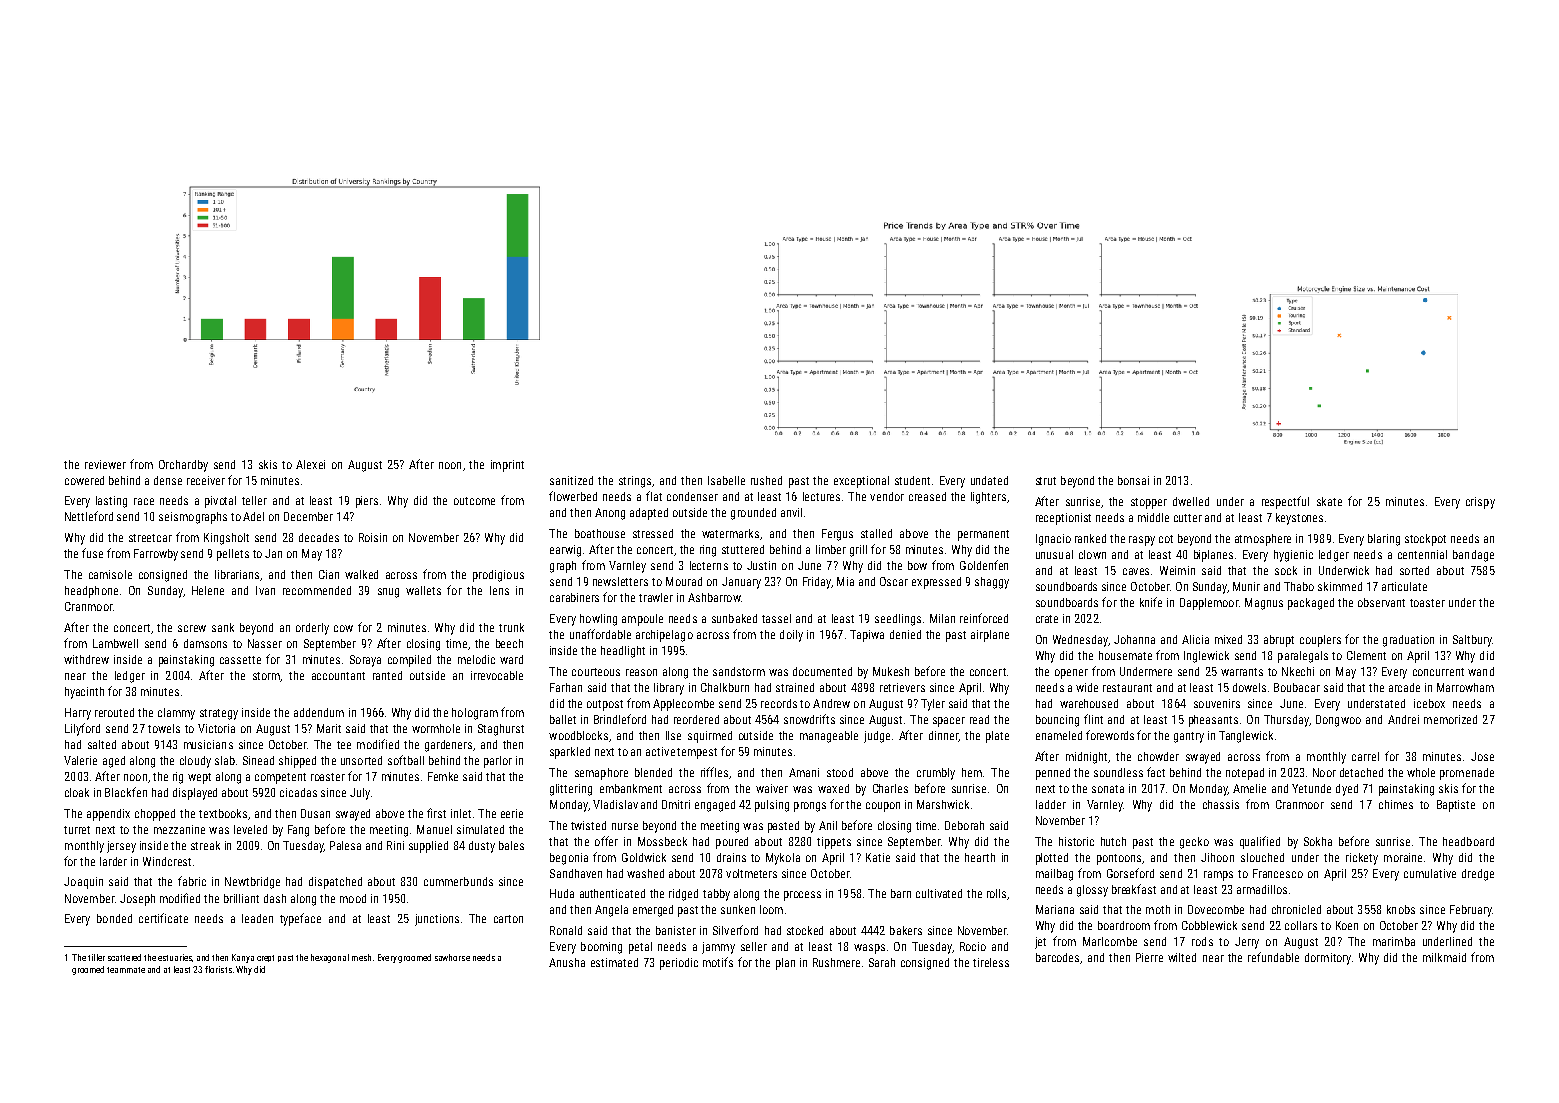  Describe the element at coordinates (367, 502) in the image. I see `piers` at that location.
